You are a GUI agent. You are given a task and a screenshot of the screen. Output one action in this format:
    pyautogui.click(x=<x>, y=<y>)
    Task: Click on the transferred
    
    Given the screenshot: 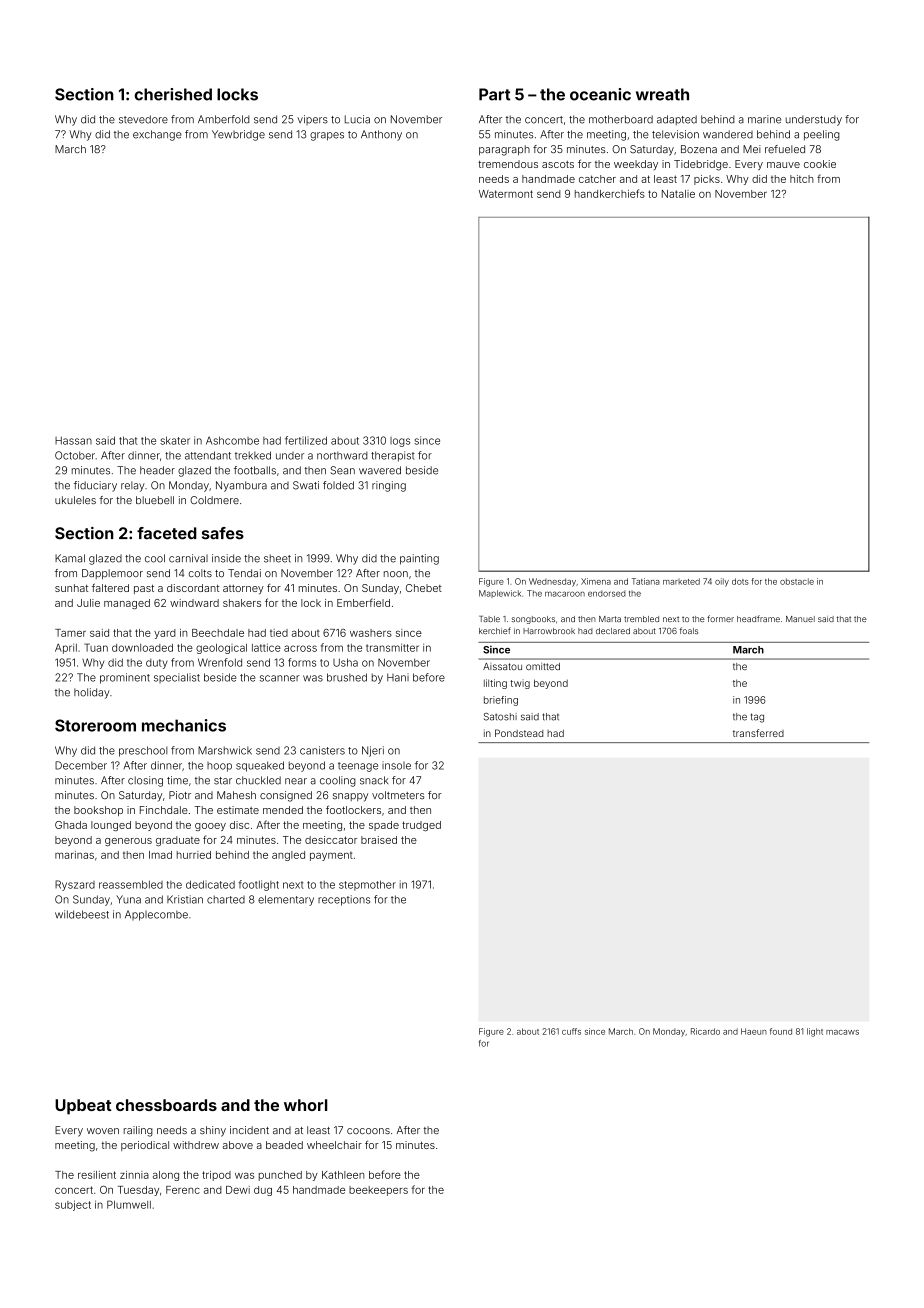 What is the action you would take?
    pyautogui.click(x=758, y=733)
